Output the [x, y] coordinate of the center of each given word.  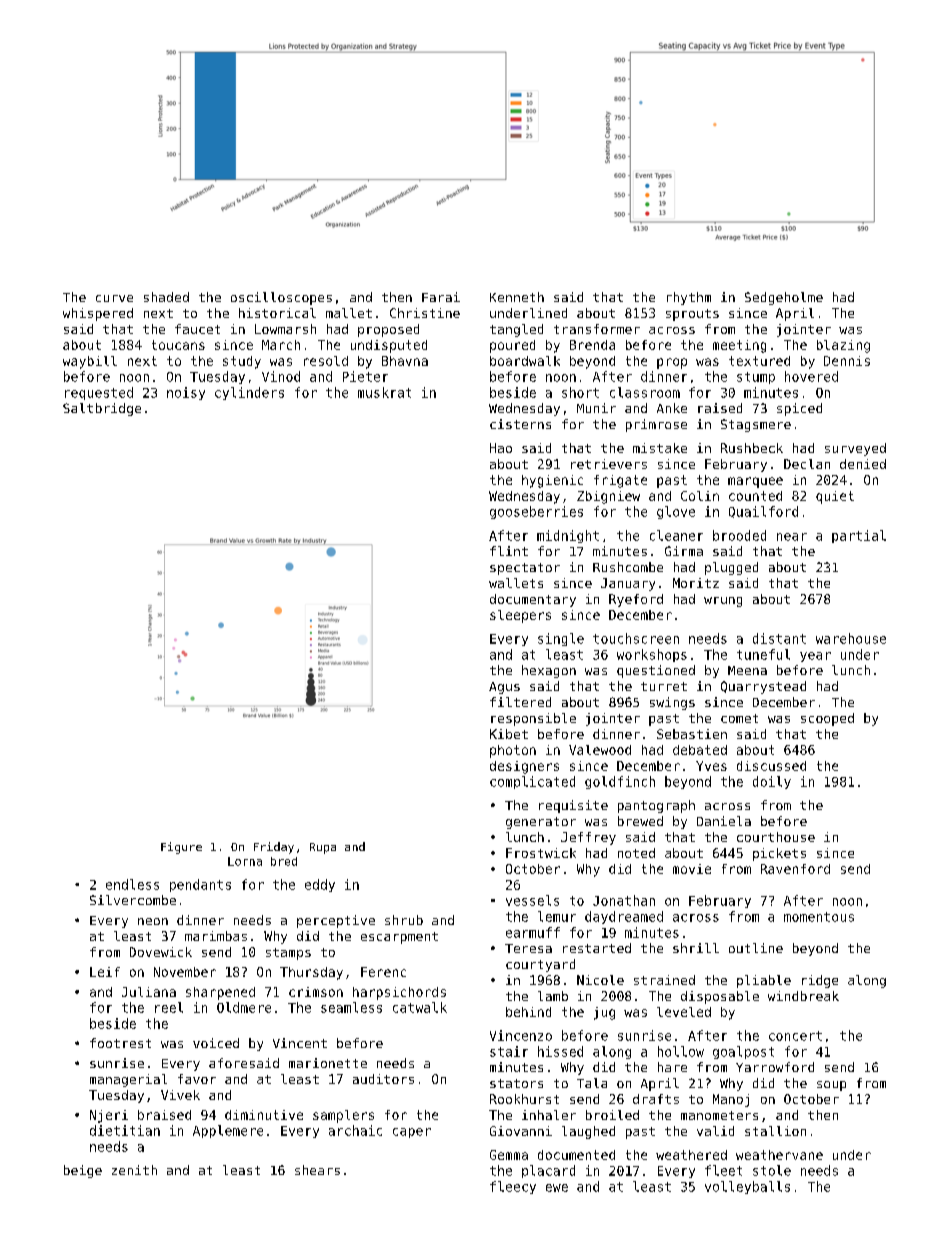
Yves [711, 766]
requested [99, 393]
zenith [134, 1170]
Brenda [592, 345]
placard [548, 1171]
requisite [573, 806]
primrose [656, 425]
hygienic [552, 481]
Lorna [245, 861]
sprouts [692, 315]
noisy [186, 393]
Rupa [323, 848]
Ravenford [795, 869]
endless [132, 884]
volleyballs [747, 1187]
